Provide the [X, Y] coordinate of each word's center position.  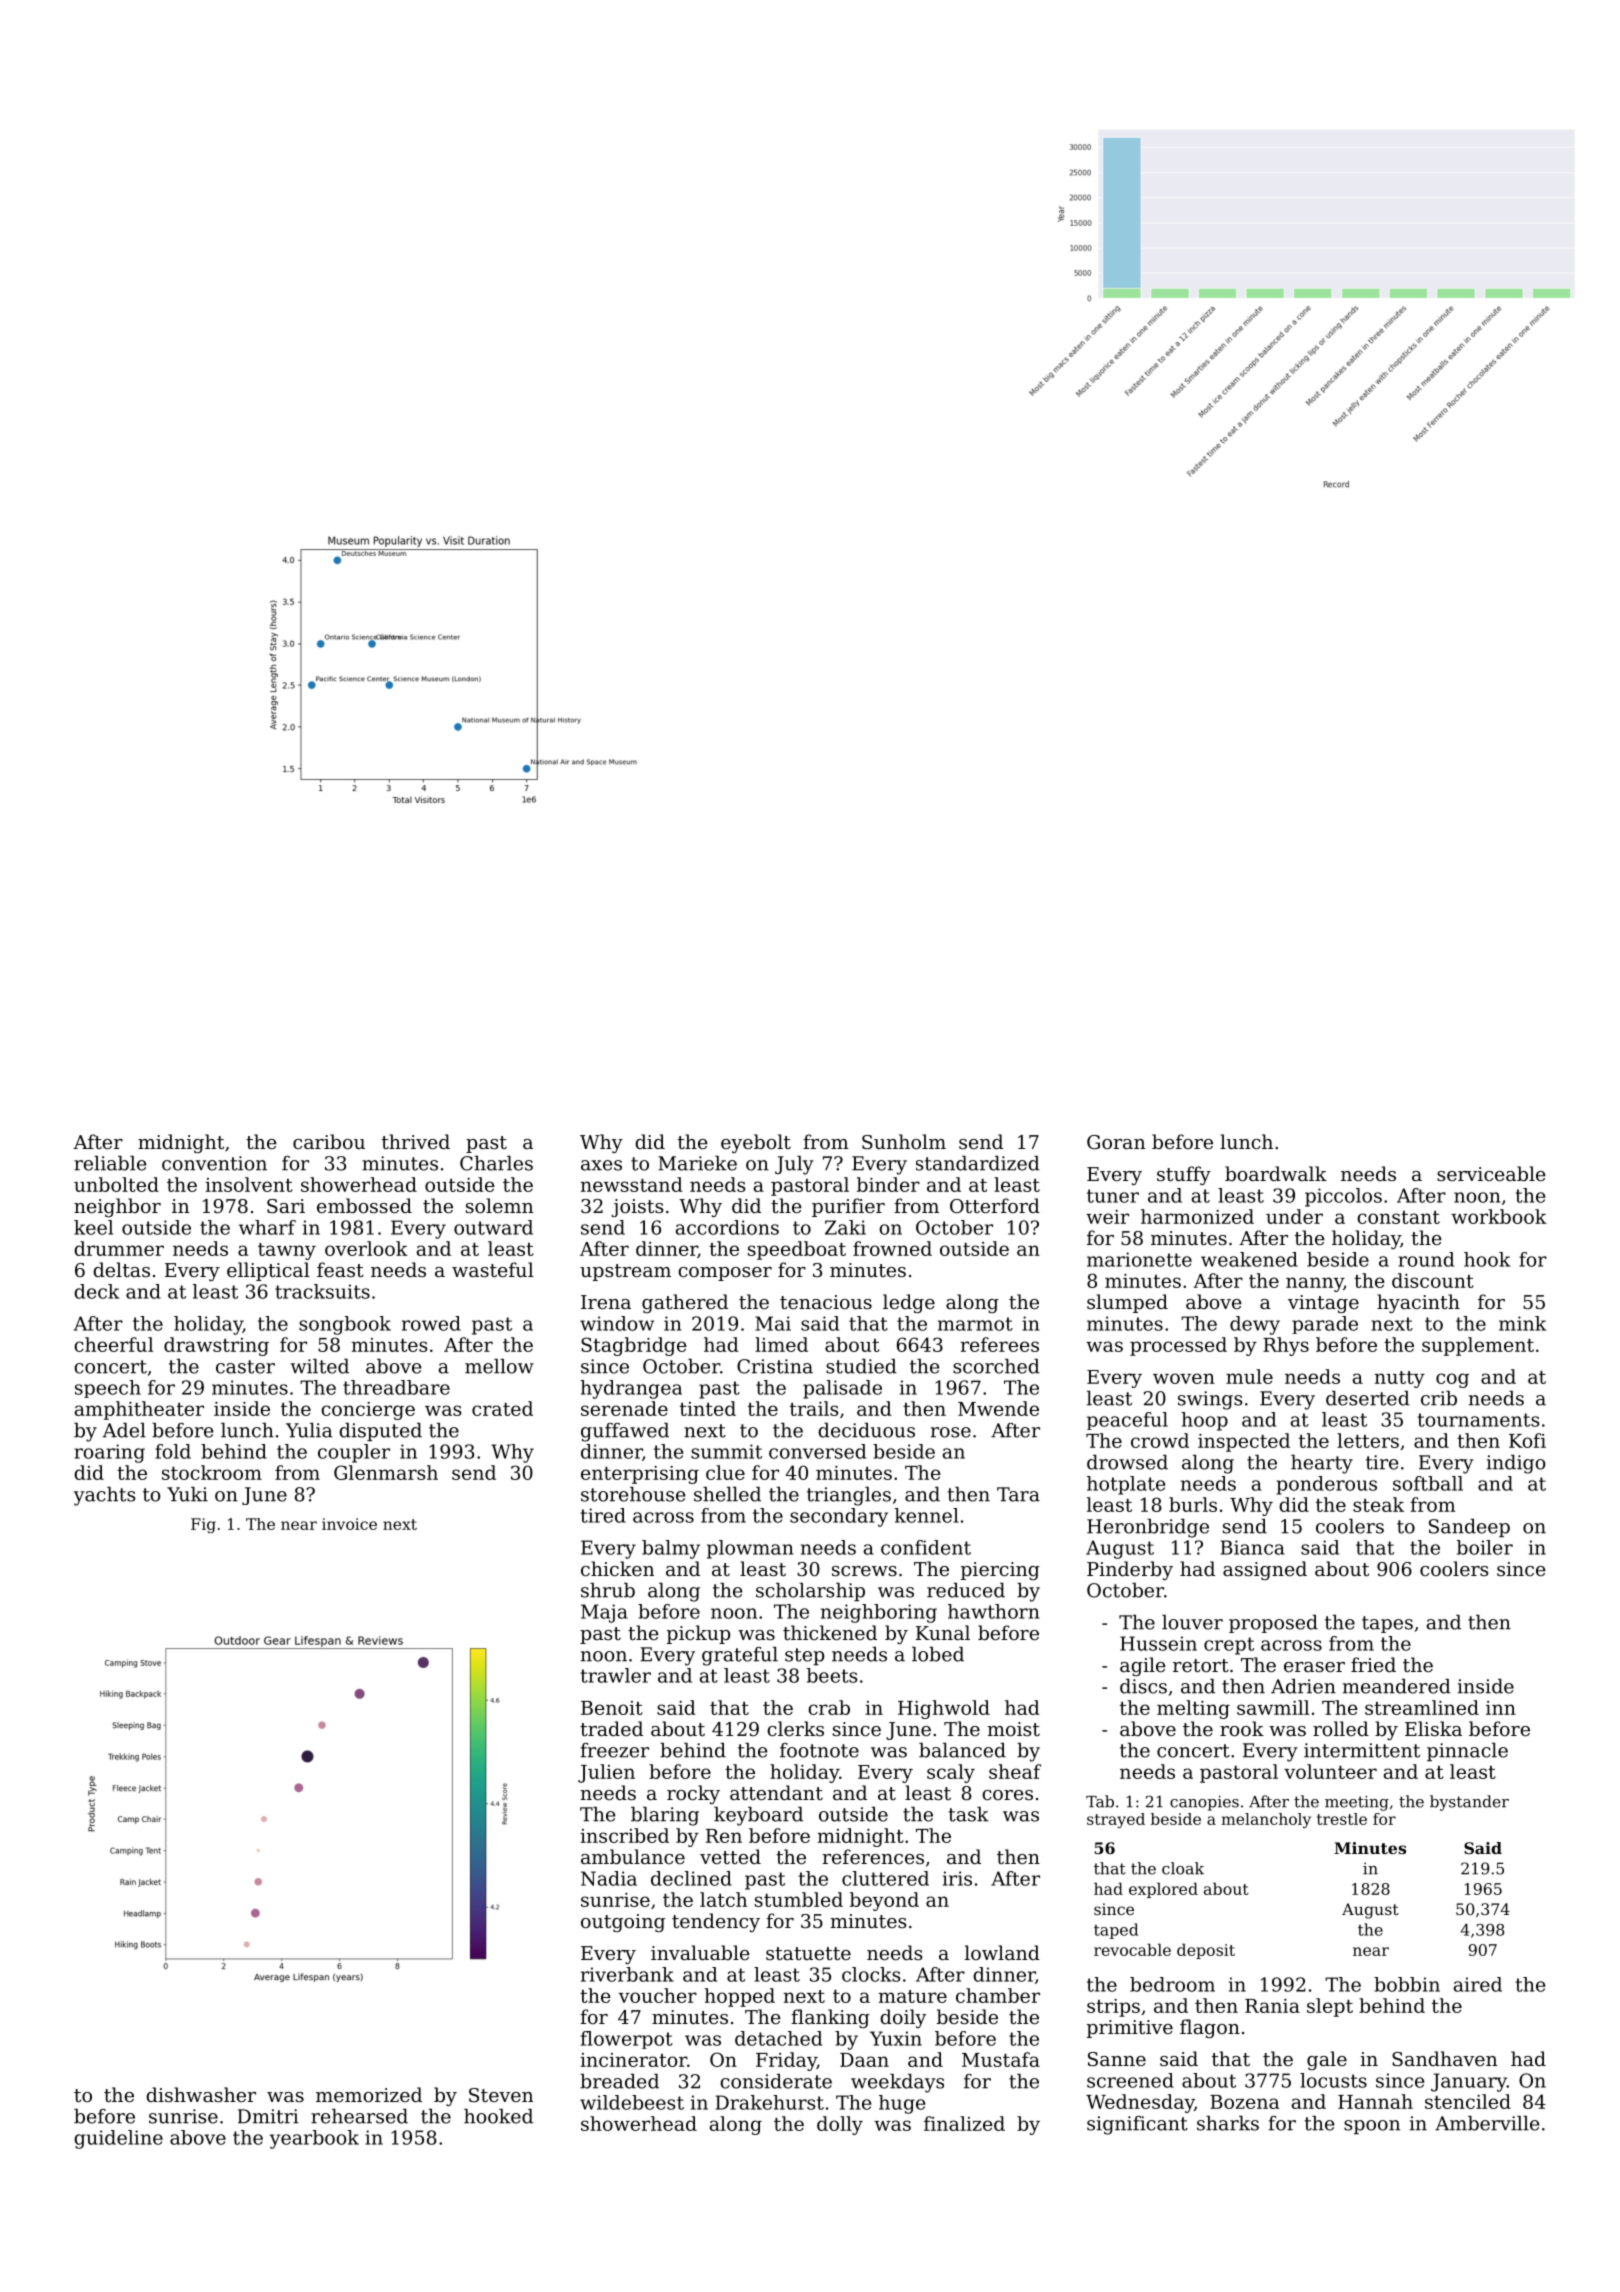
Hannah [1375, 2101]
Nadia [609, 1878]
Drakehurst [769, 2102]
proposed [1273, 1624]
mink [1522, 1323]
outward [493, 1227]
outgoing [623, 1923]
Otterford [995, 1205]
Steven [501, 2095]
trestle [1342, 1819]
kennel [927, 1515]
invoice [349, 1524]
